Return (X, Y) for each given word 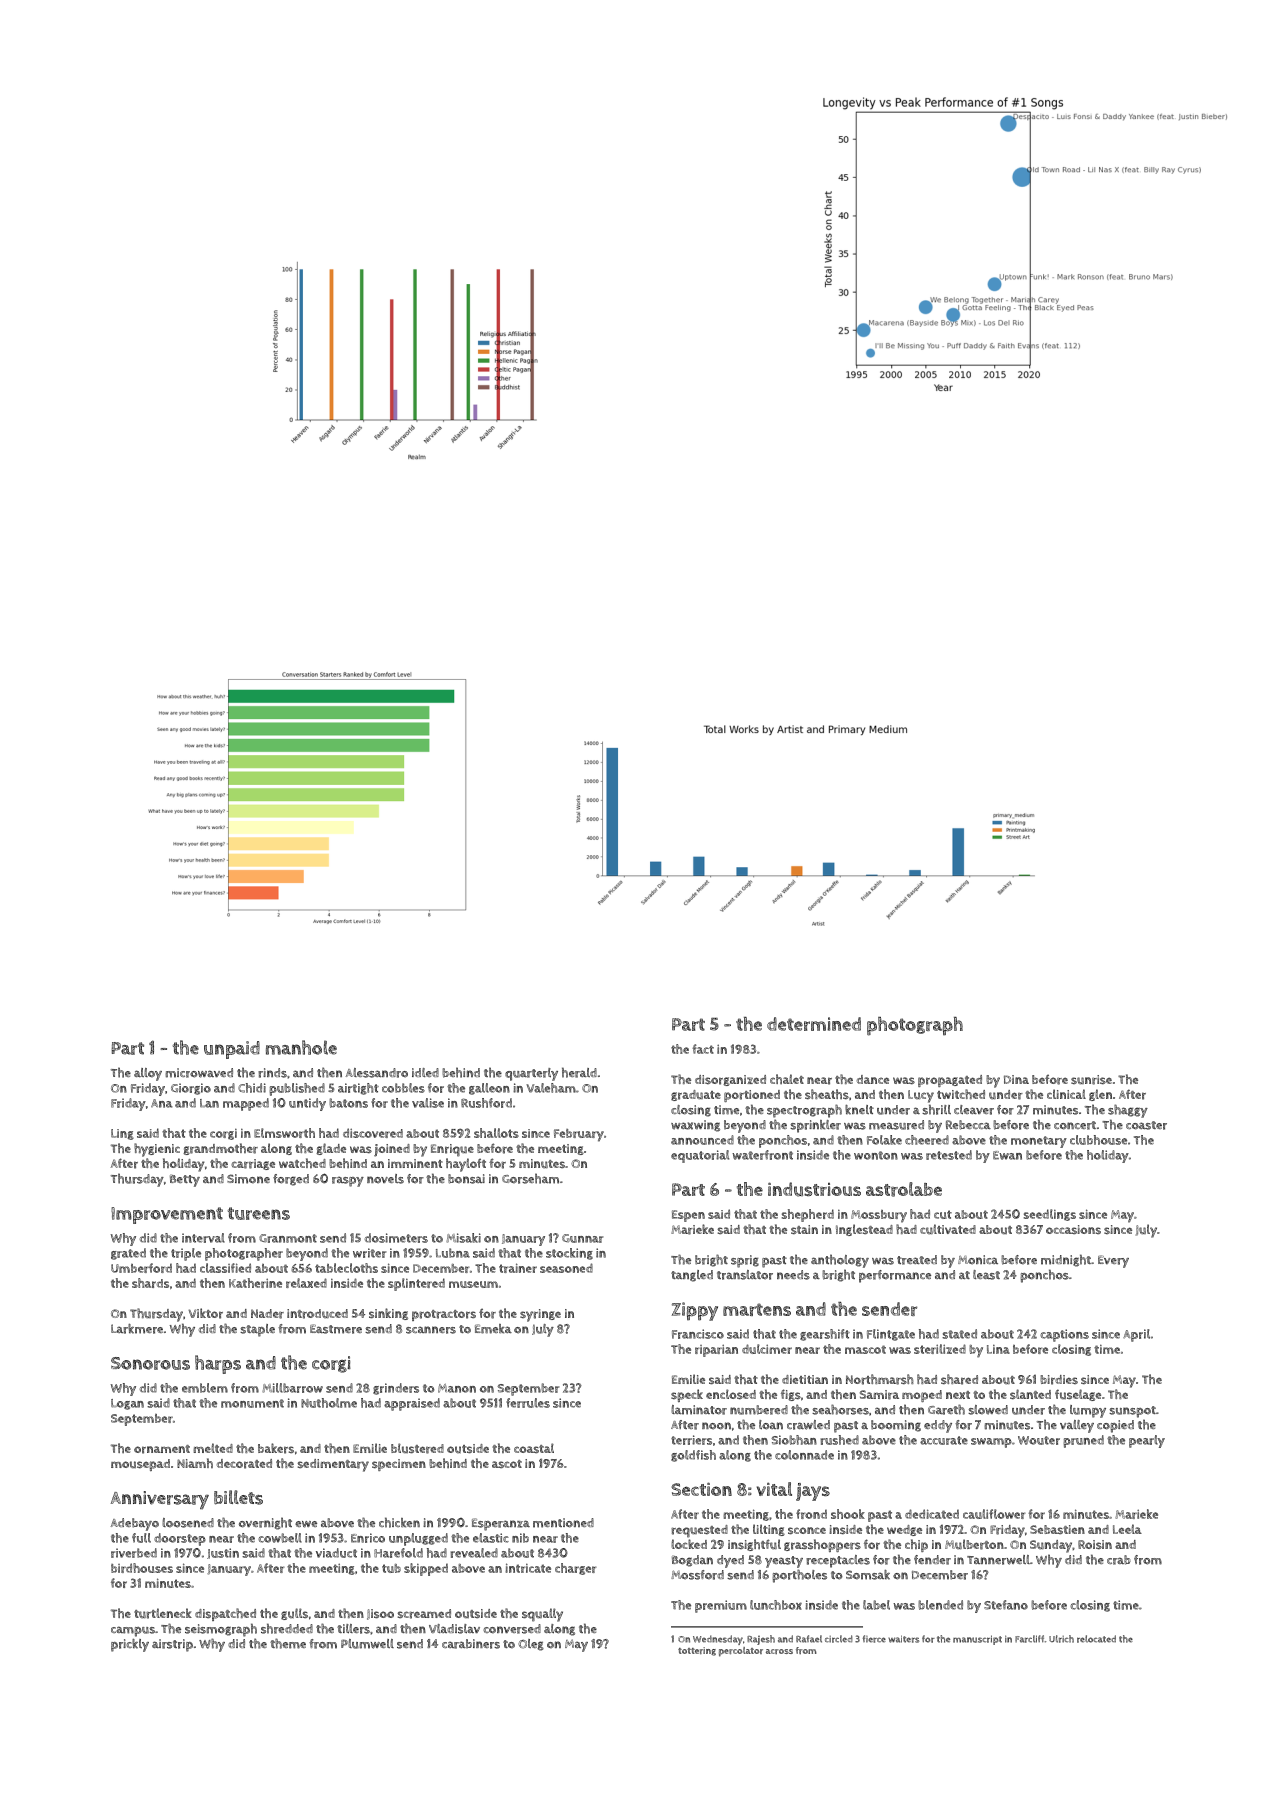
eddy (938, 1426)
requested (699, 1531)
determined (814, 1024)
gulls (294, 1614)
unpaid (232, 1050)
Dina (1016, 1079)
